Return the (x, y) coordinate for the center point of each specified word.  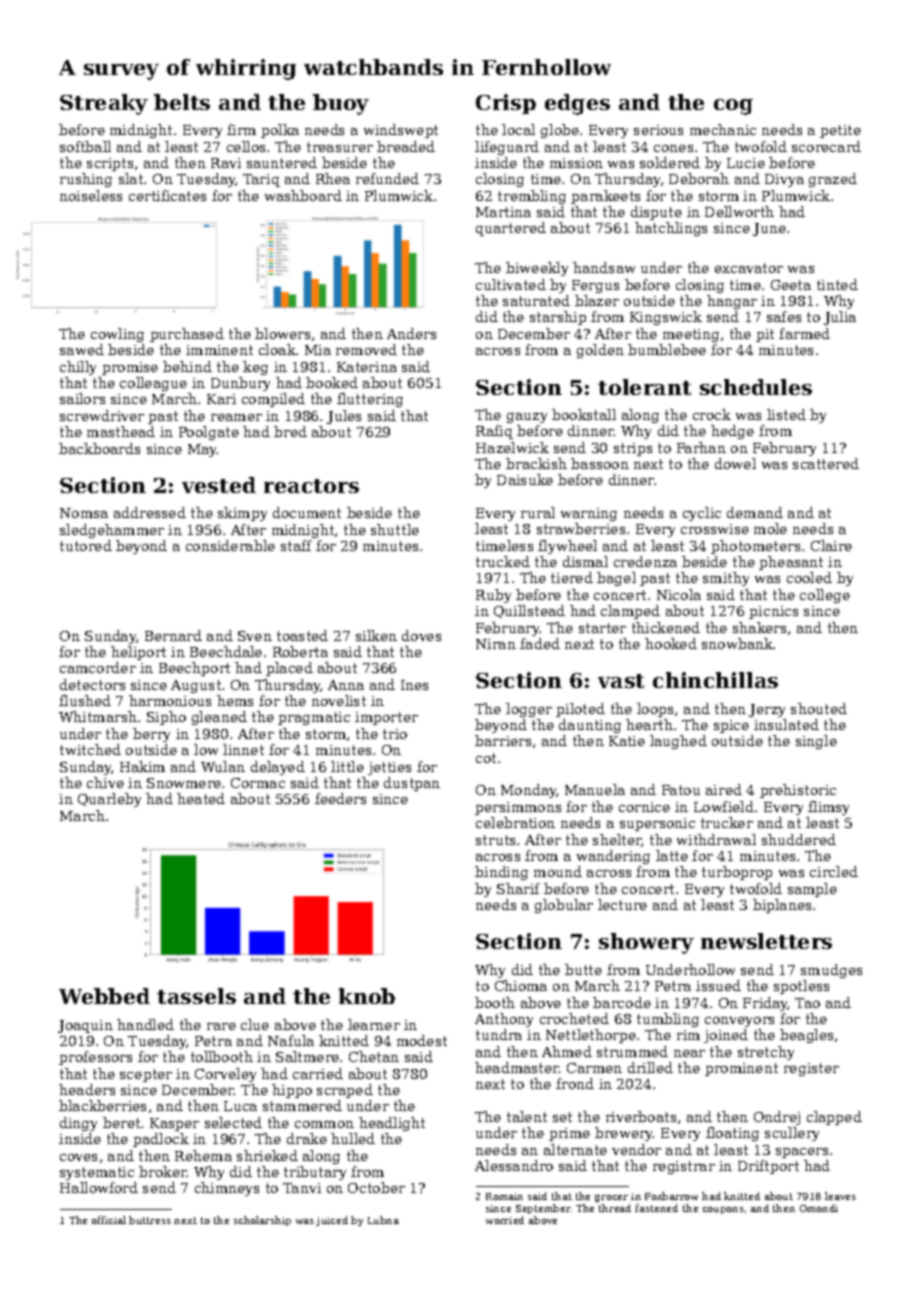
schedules (756, 387)
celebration (515, 822)
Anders (411, 333)
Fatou (681, 790)
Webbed (104, 996)
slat (131, 178)
